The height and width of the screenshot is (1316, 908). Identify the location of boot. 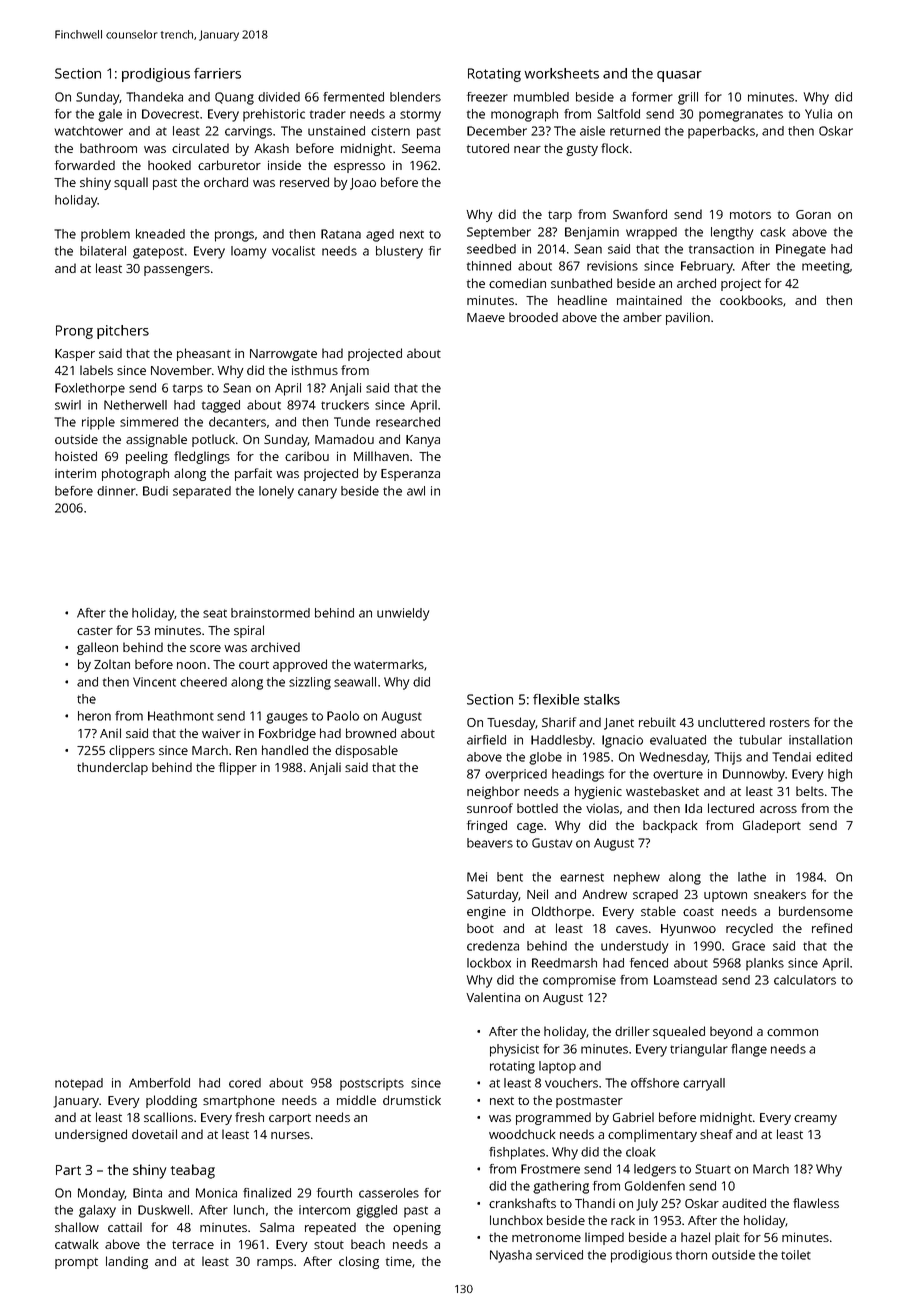
(480, 928).
